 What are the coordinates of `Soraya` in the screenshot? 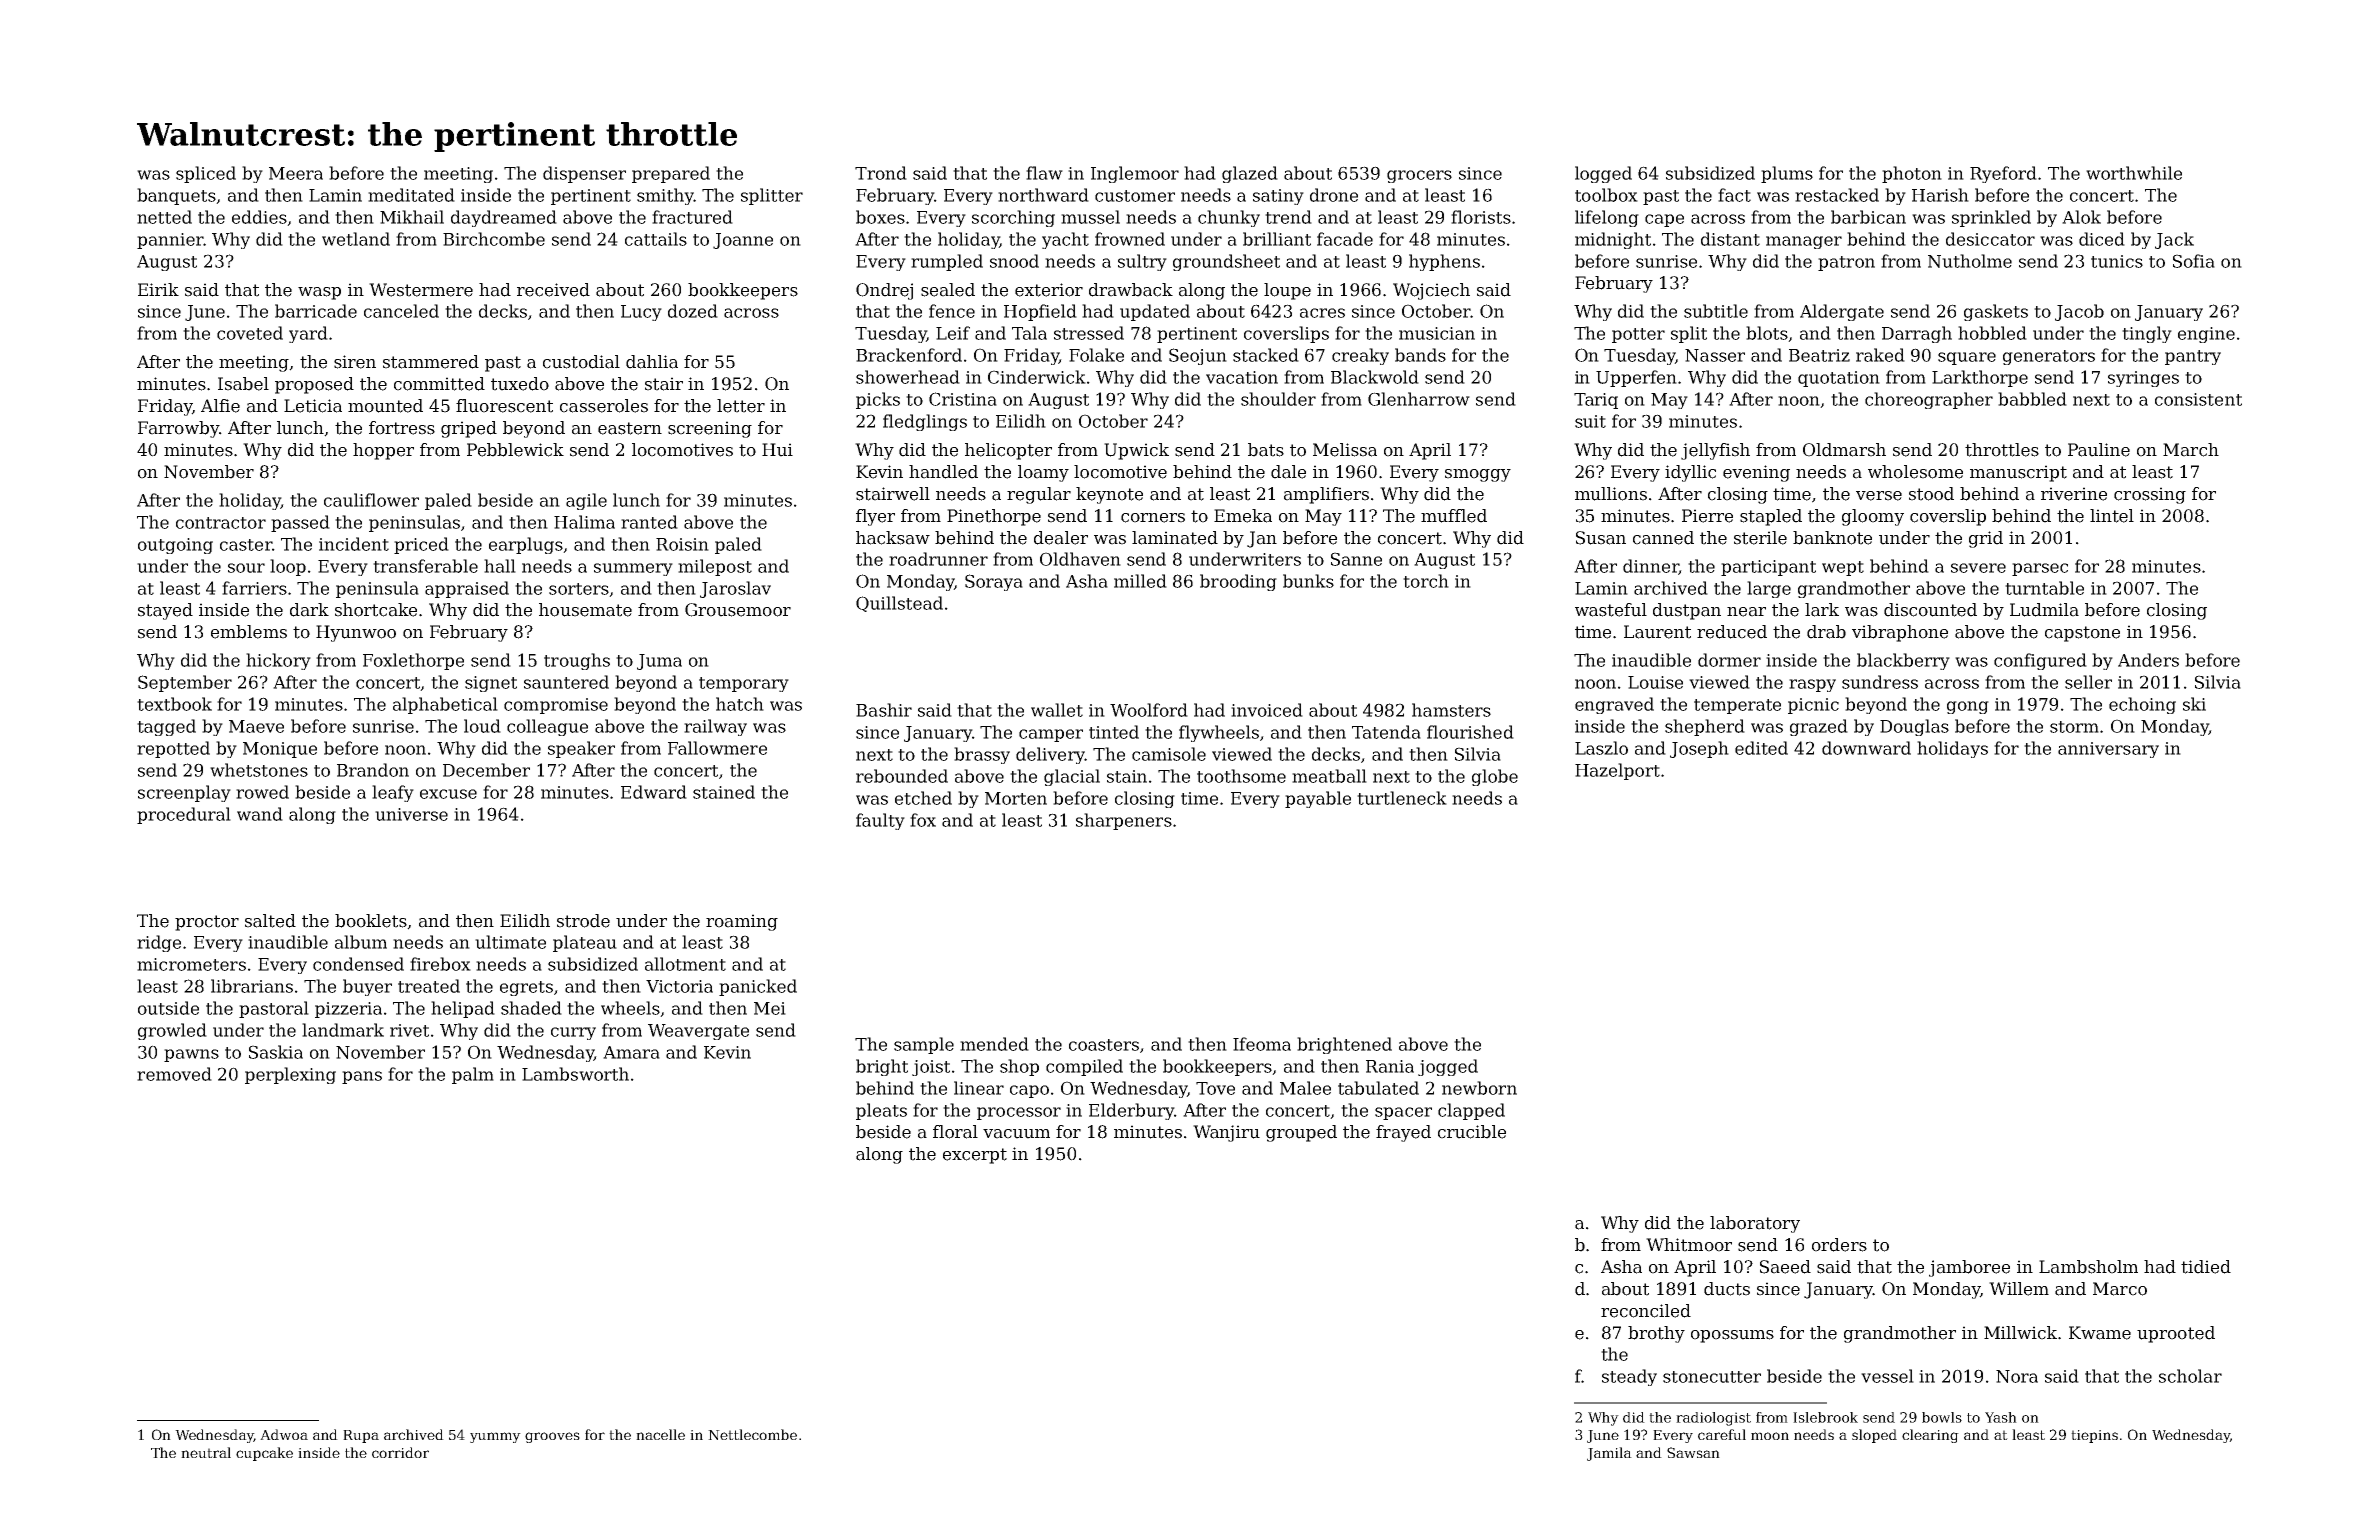 It's located at (994, 582).
